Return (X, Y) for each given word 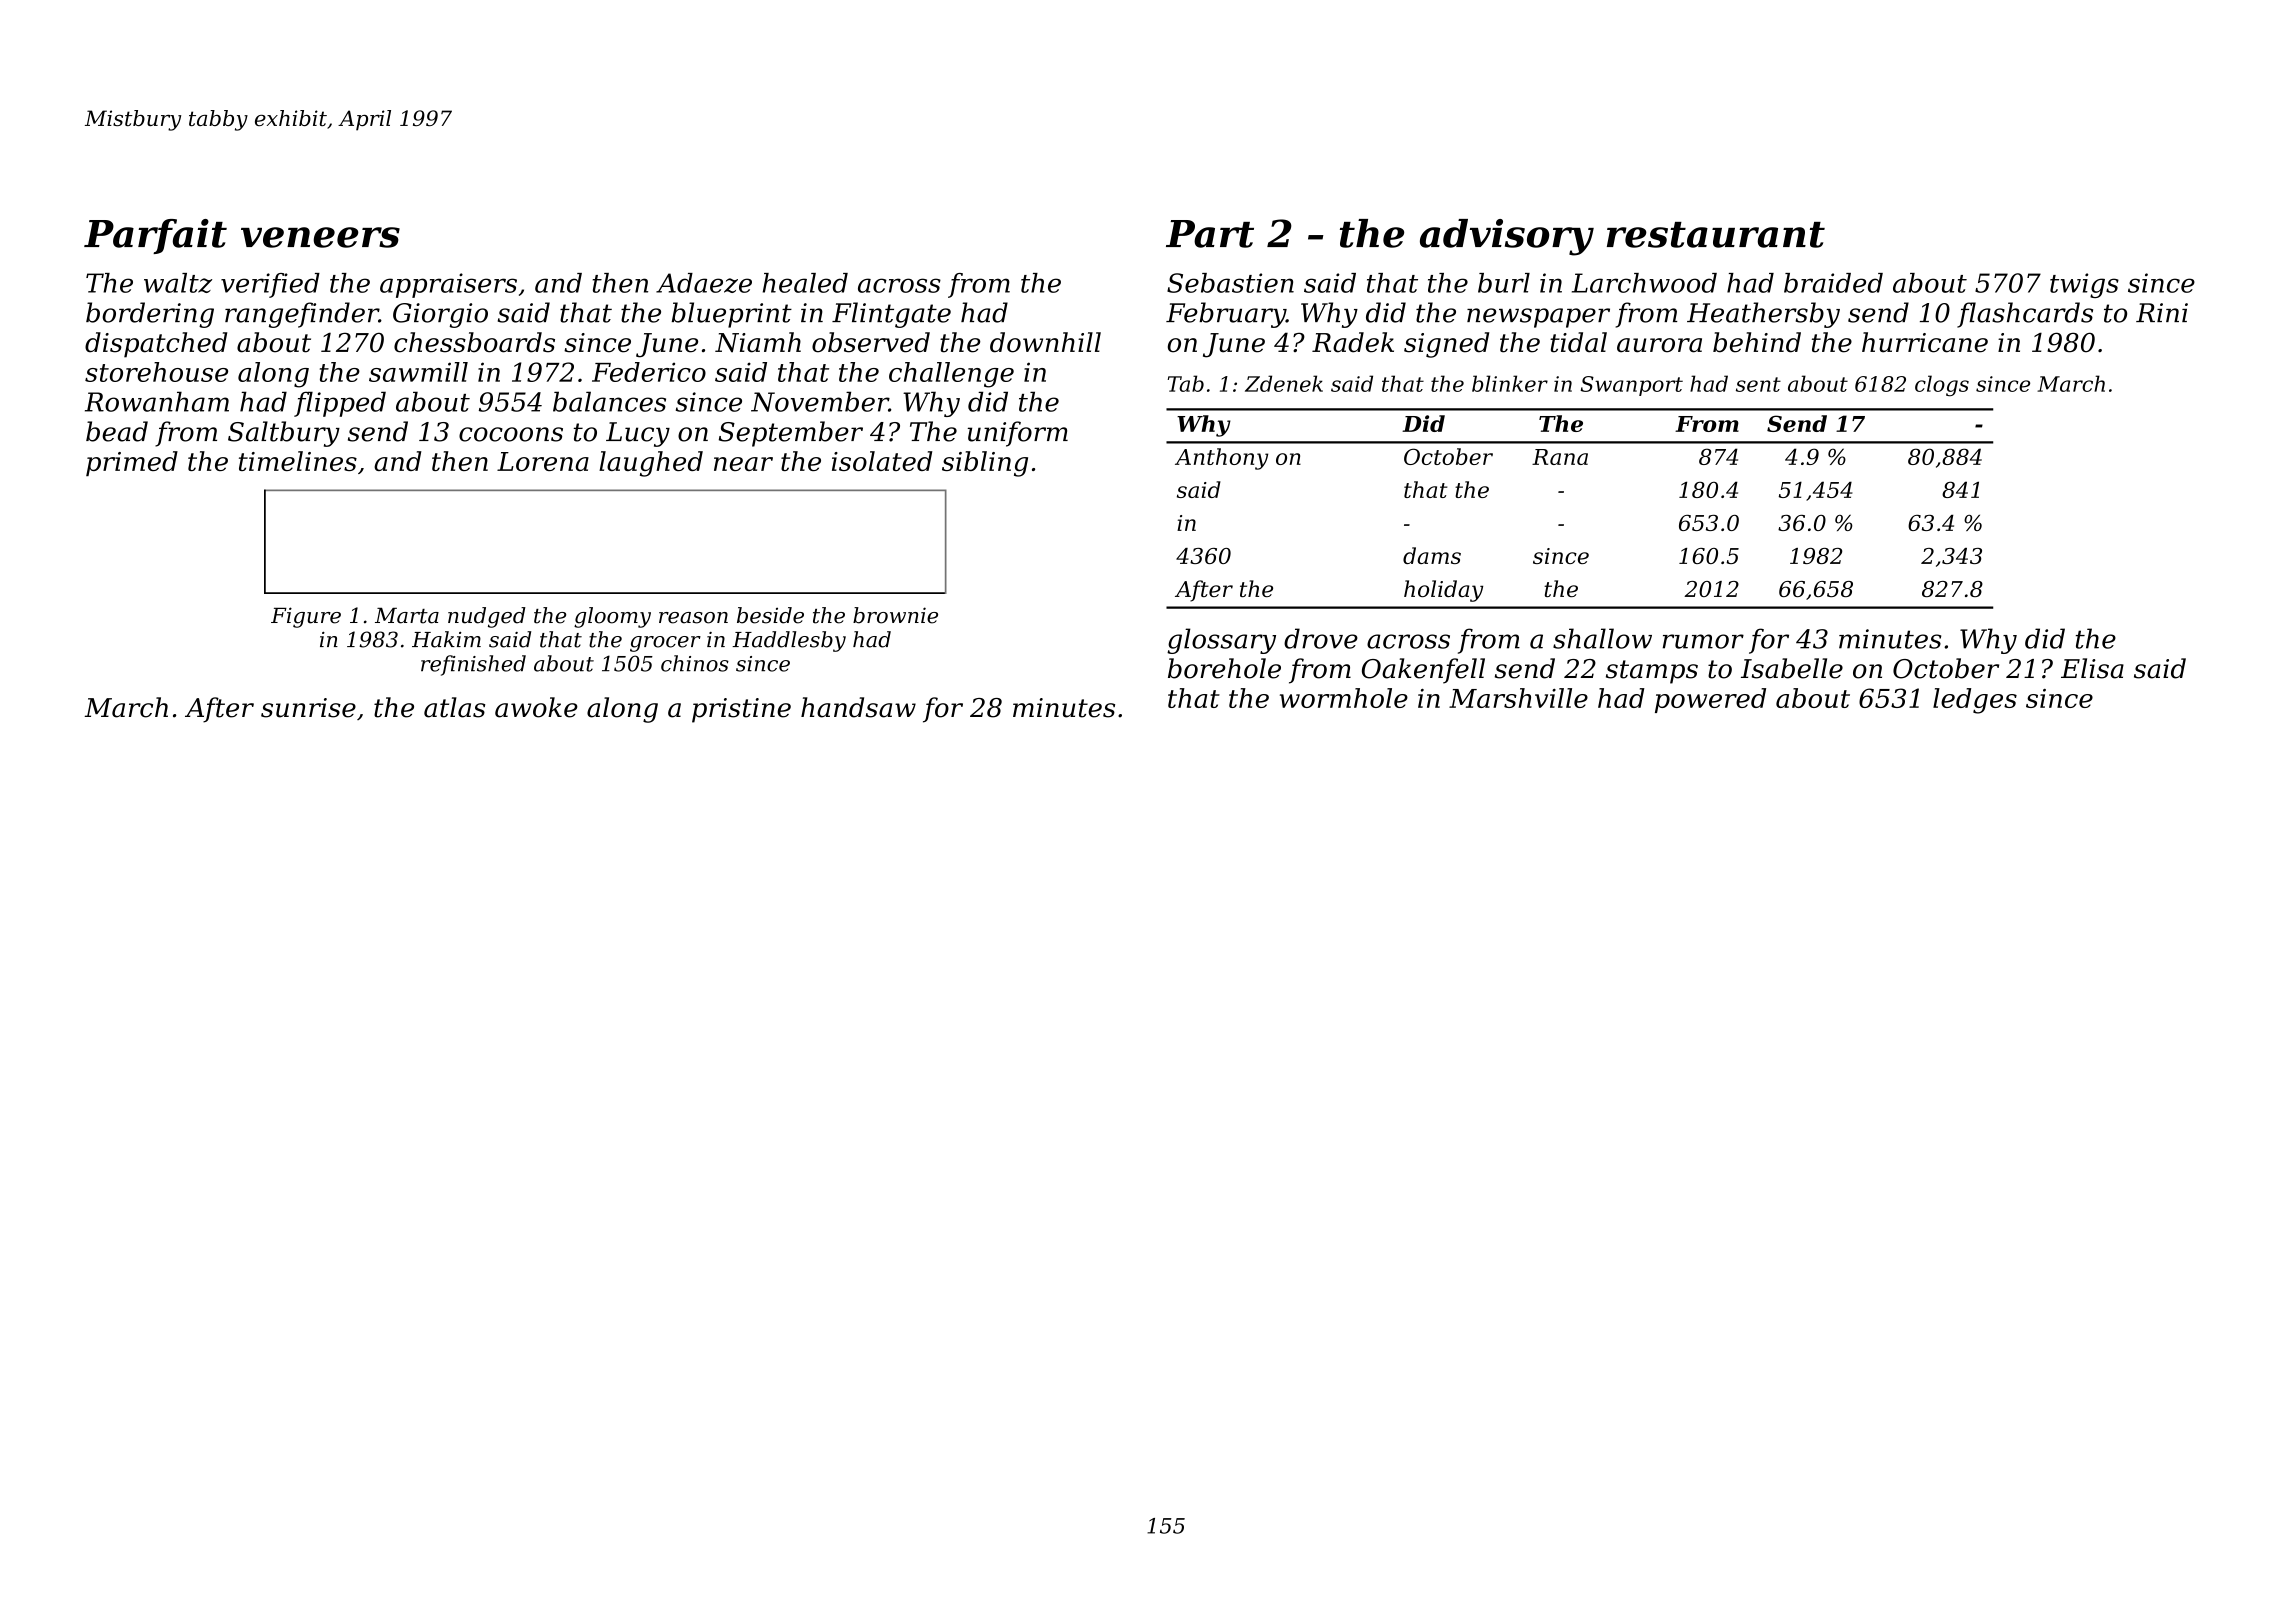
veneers (320, 237)
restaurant (1716, 235)
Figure (306, 617)
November (820, 401)
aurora (1659, 345)
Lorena (543, 461)
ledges (1975, 701)
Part (1210, 234)
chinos (695, 663)
